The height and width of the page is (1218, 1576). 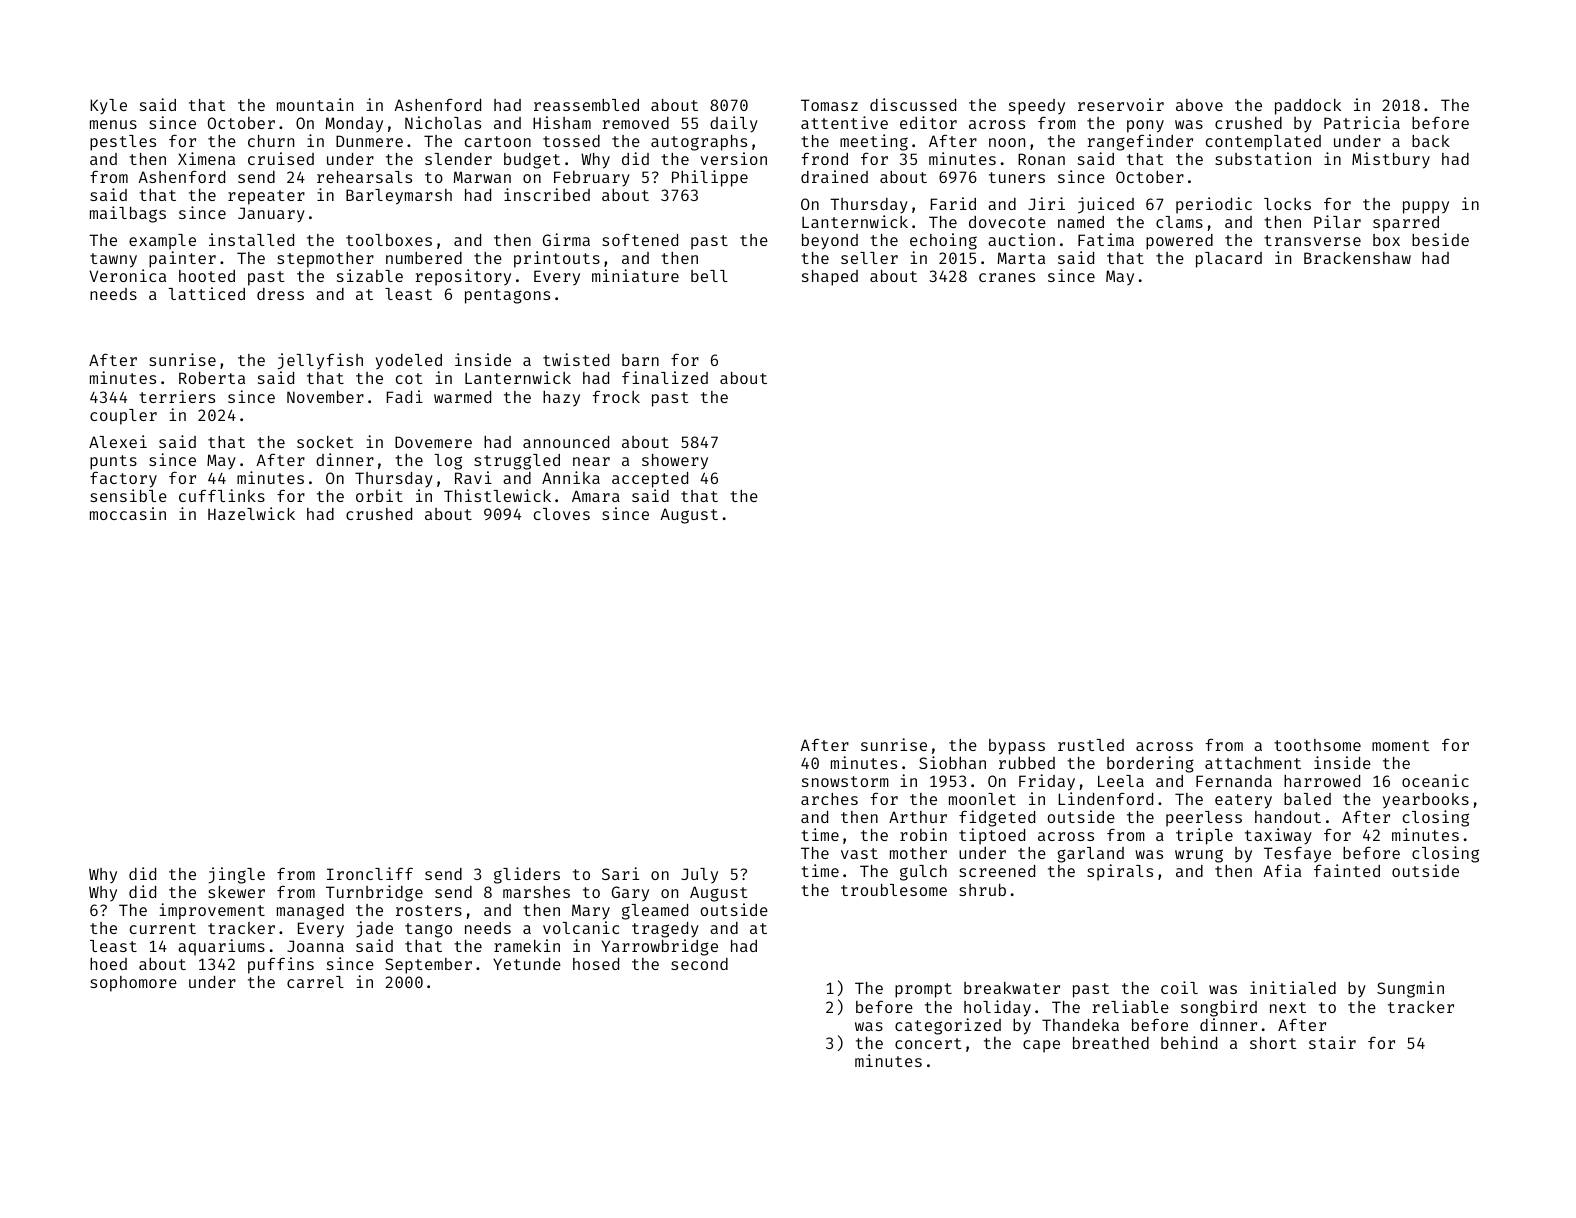 What do you see at coordinates (845, 781) in the page?
I see `snowstorm` at bounding box center [845, 781].
